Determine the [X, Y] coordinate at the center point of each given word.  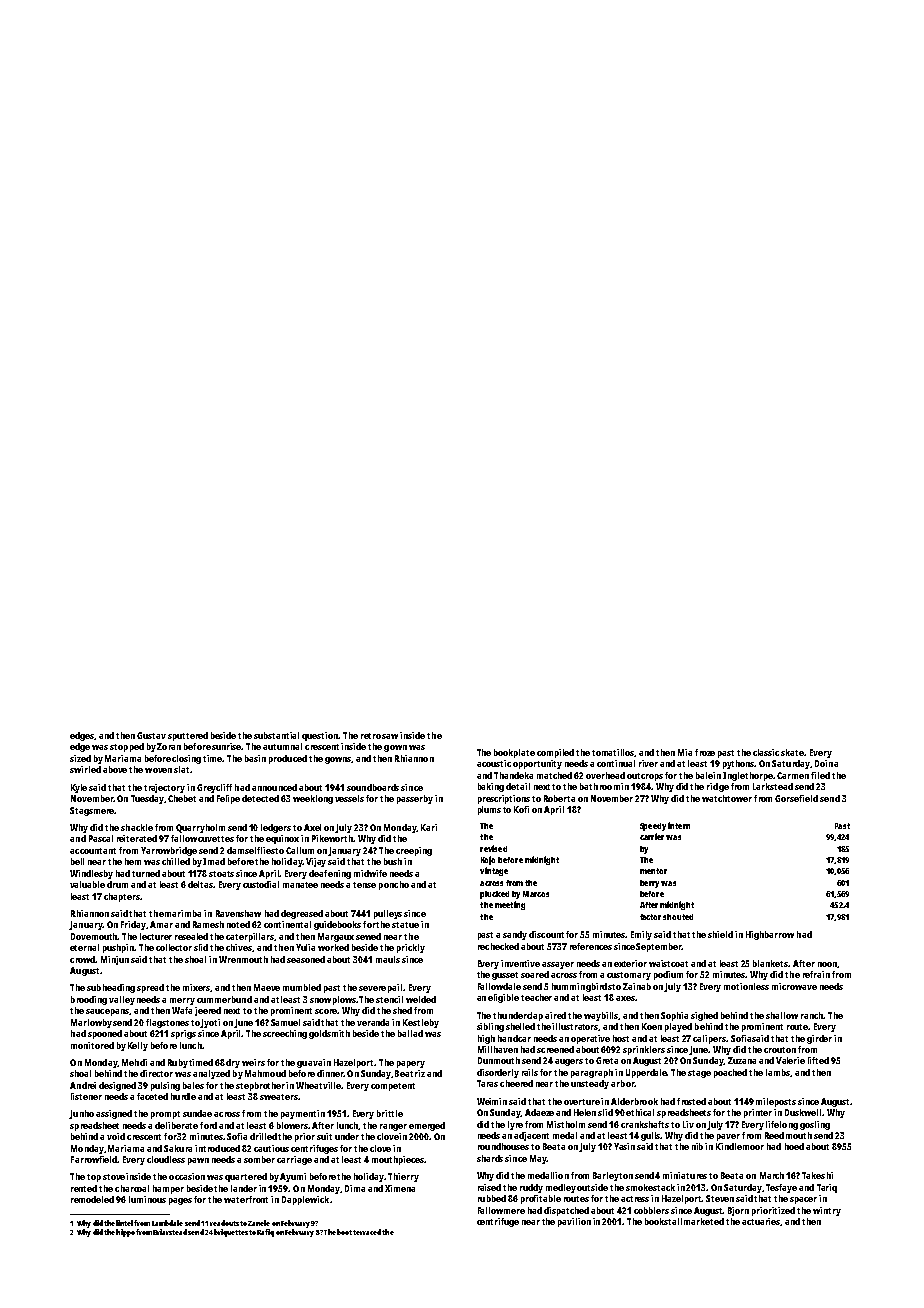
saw [390, 736]
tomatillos [613, 753]
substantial [276, 735]
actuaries [761, 1222]
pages [180, 1201]
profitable [541, 1199]
